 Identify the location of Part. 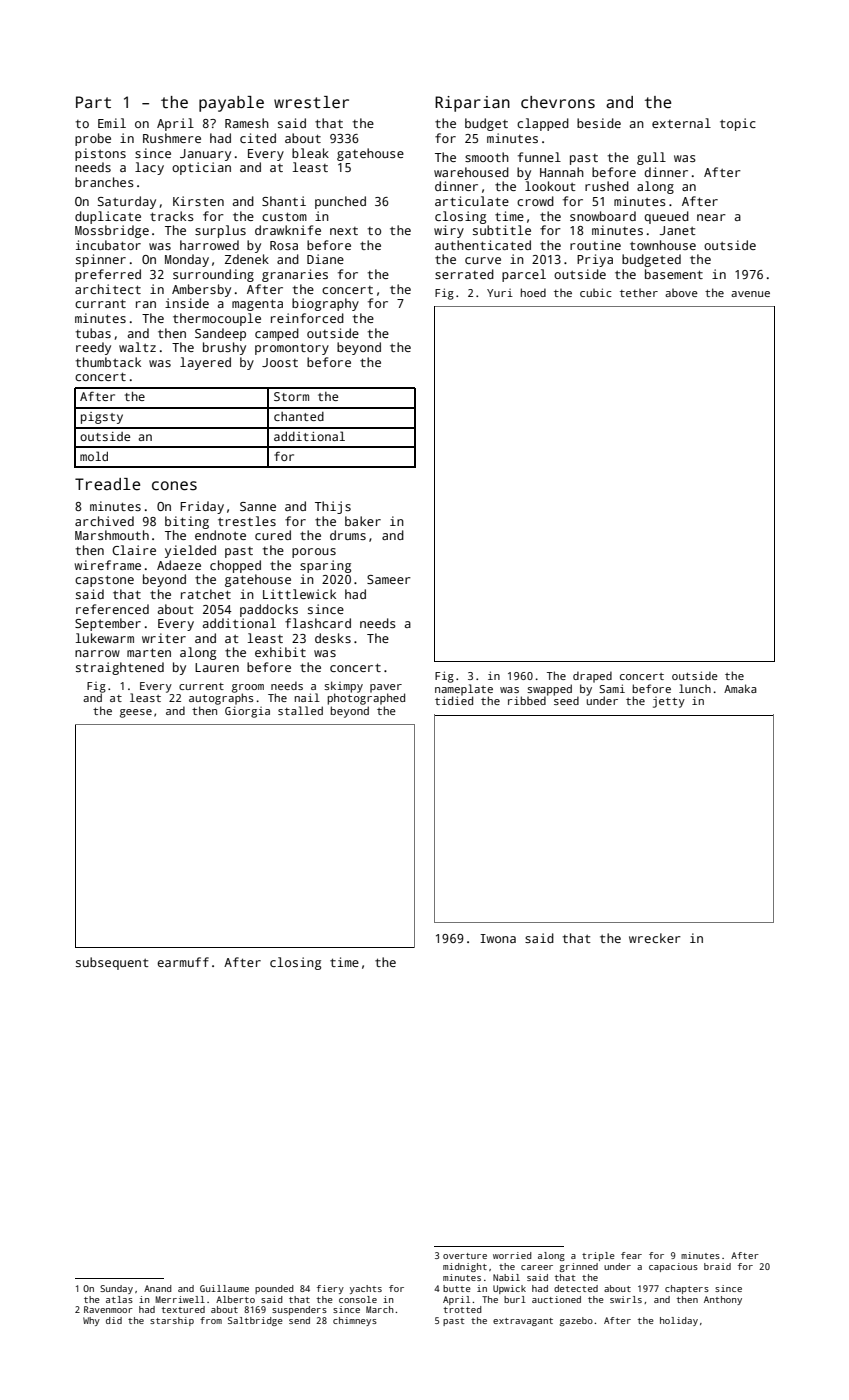
(93, 102).
